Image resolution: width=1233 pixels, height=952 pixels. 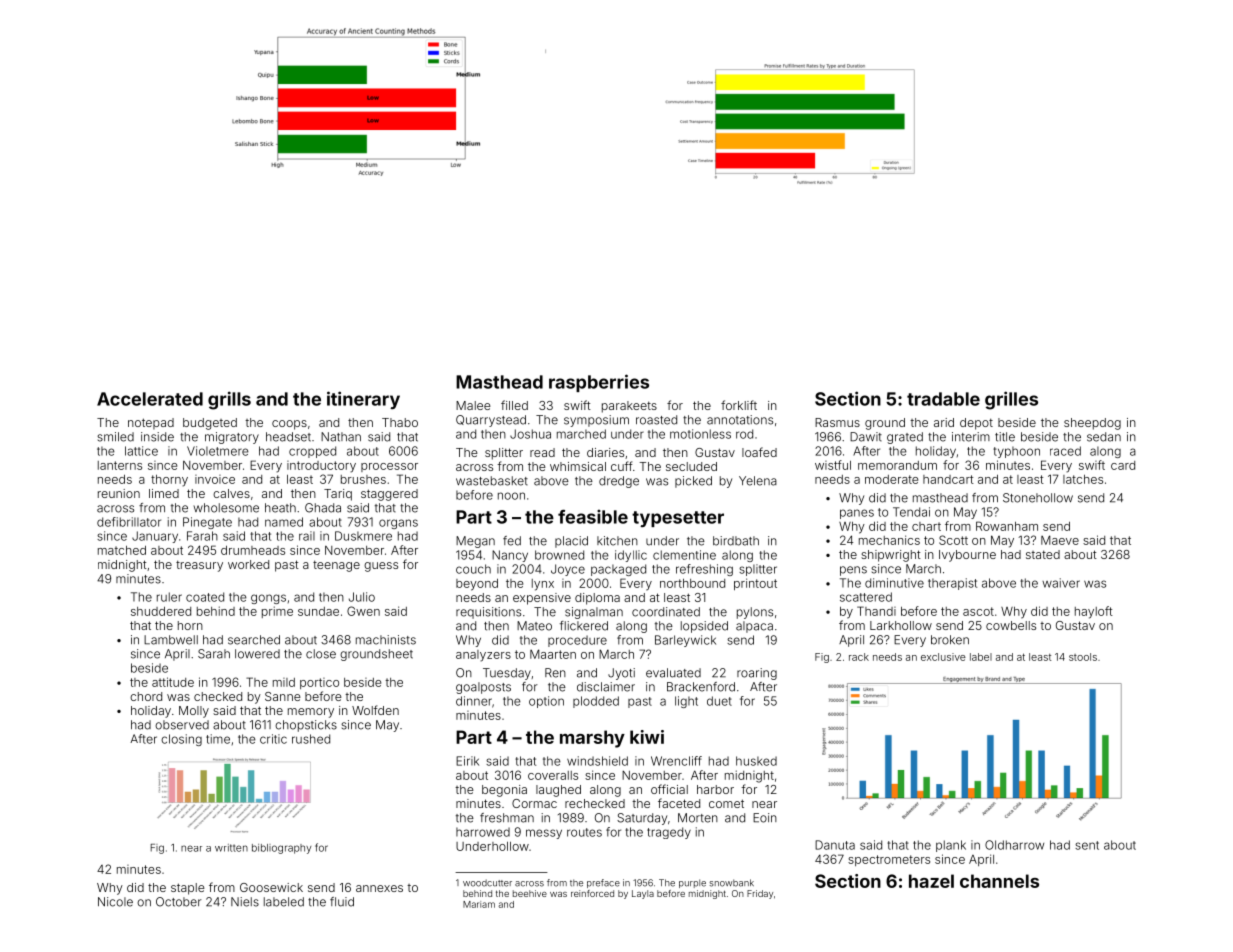 What do you see at coordinates (245, 902) in the document?
I see `Niels` at bounding box center [245, 902].
